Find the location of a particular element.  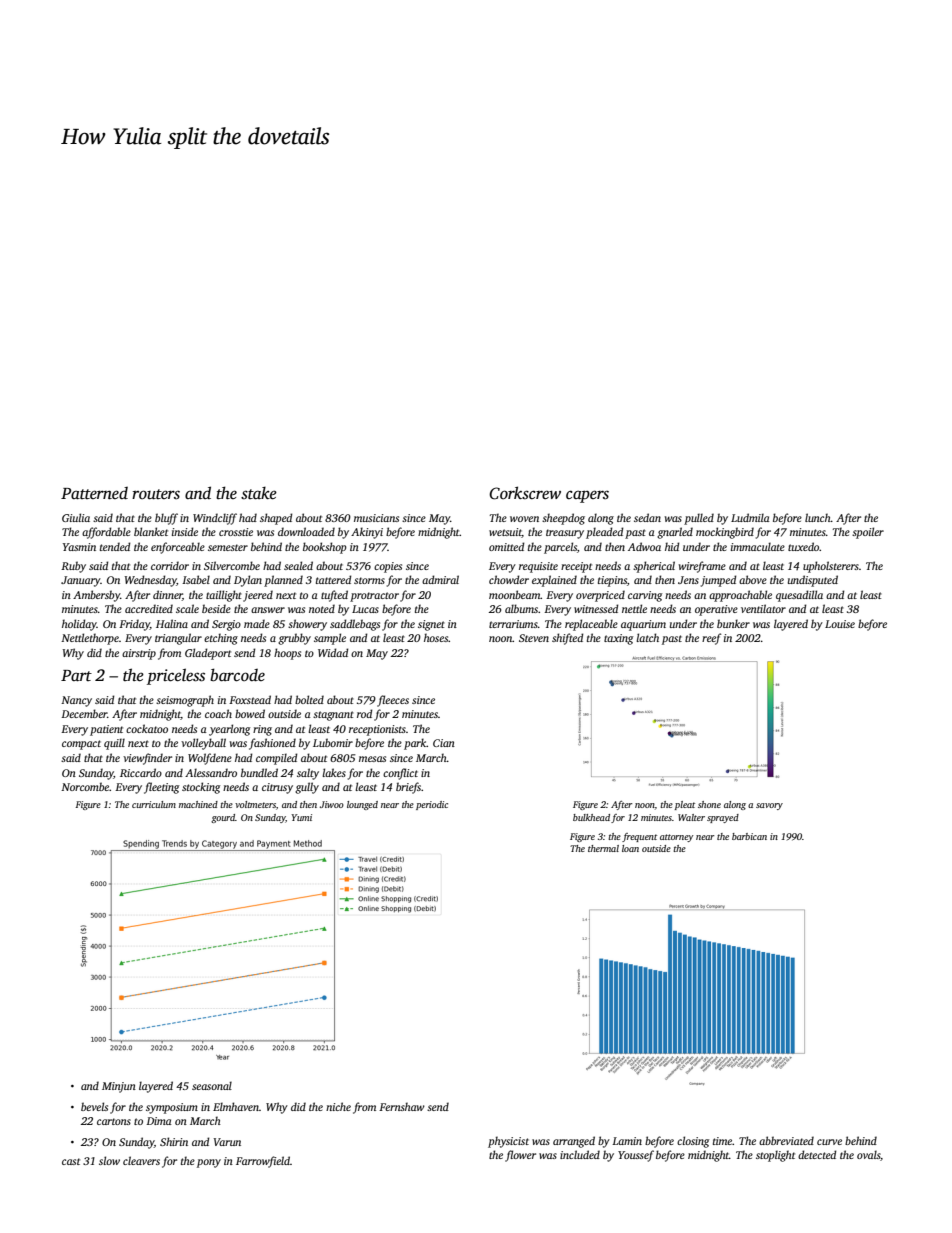

included is located at coordinates (580, 1154).
